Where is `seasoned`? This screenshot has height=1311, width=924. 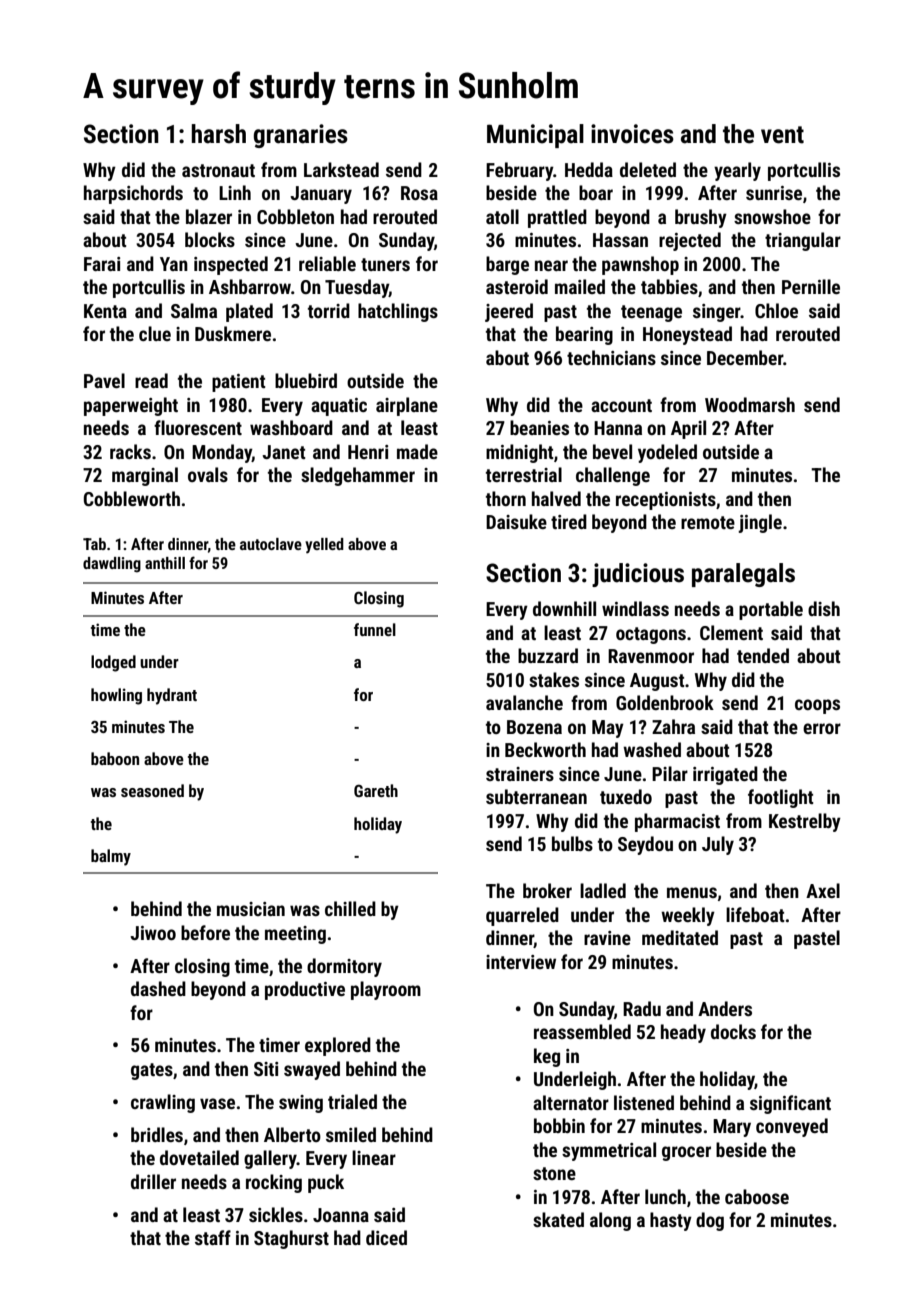
seasoned is located at coordinates (152, 790).
